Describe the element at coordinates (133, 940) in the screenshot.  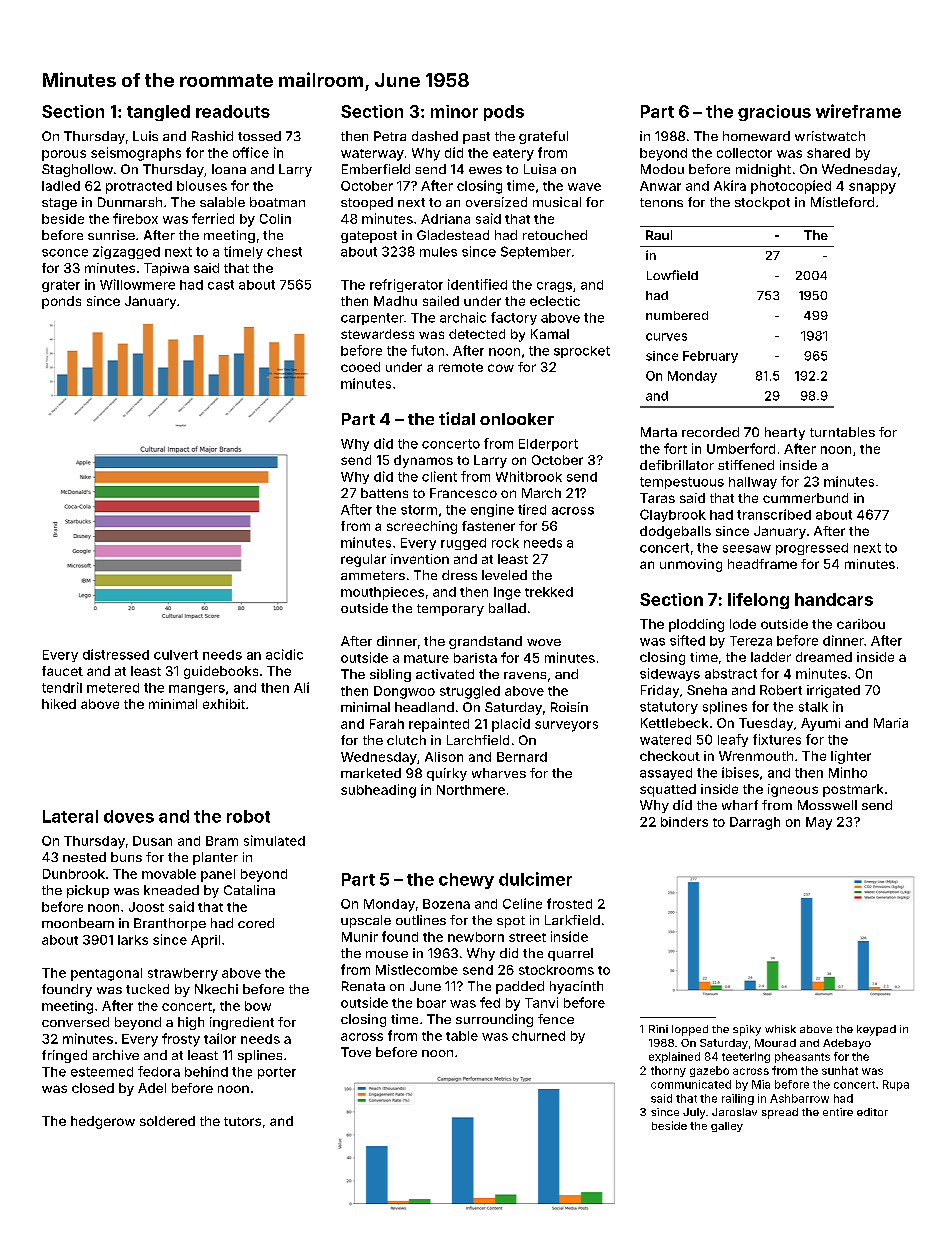
I see `larks` at that location.
